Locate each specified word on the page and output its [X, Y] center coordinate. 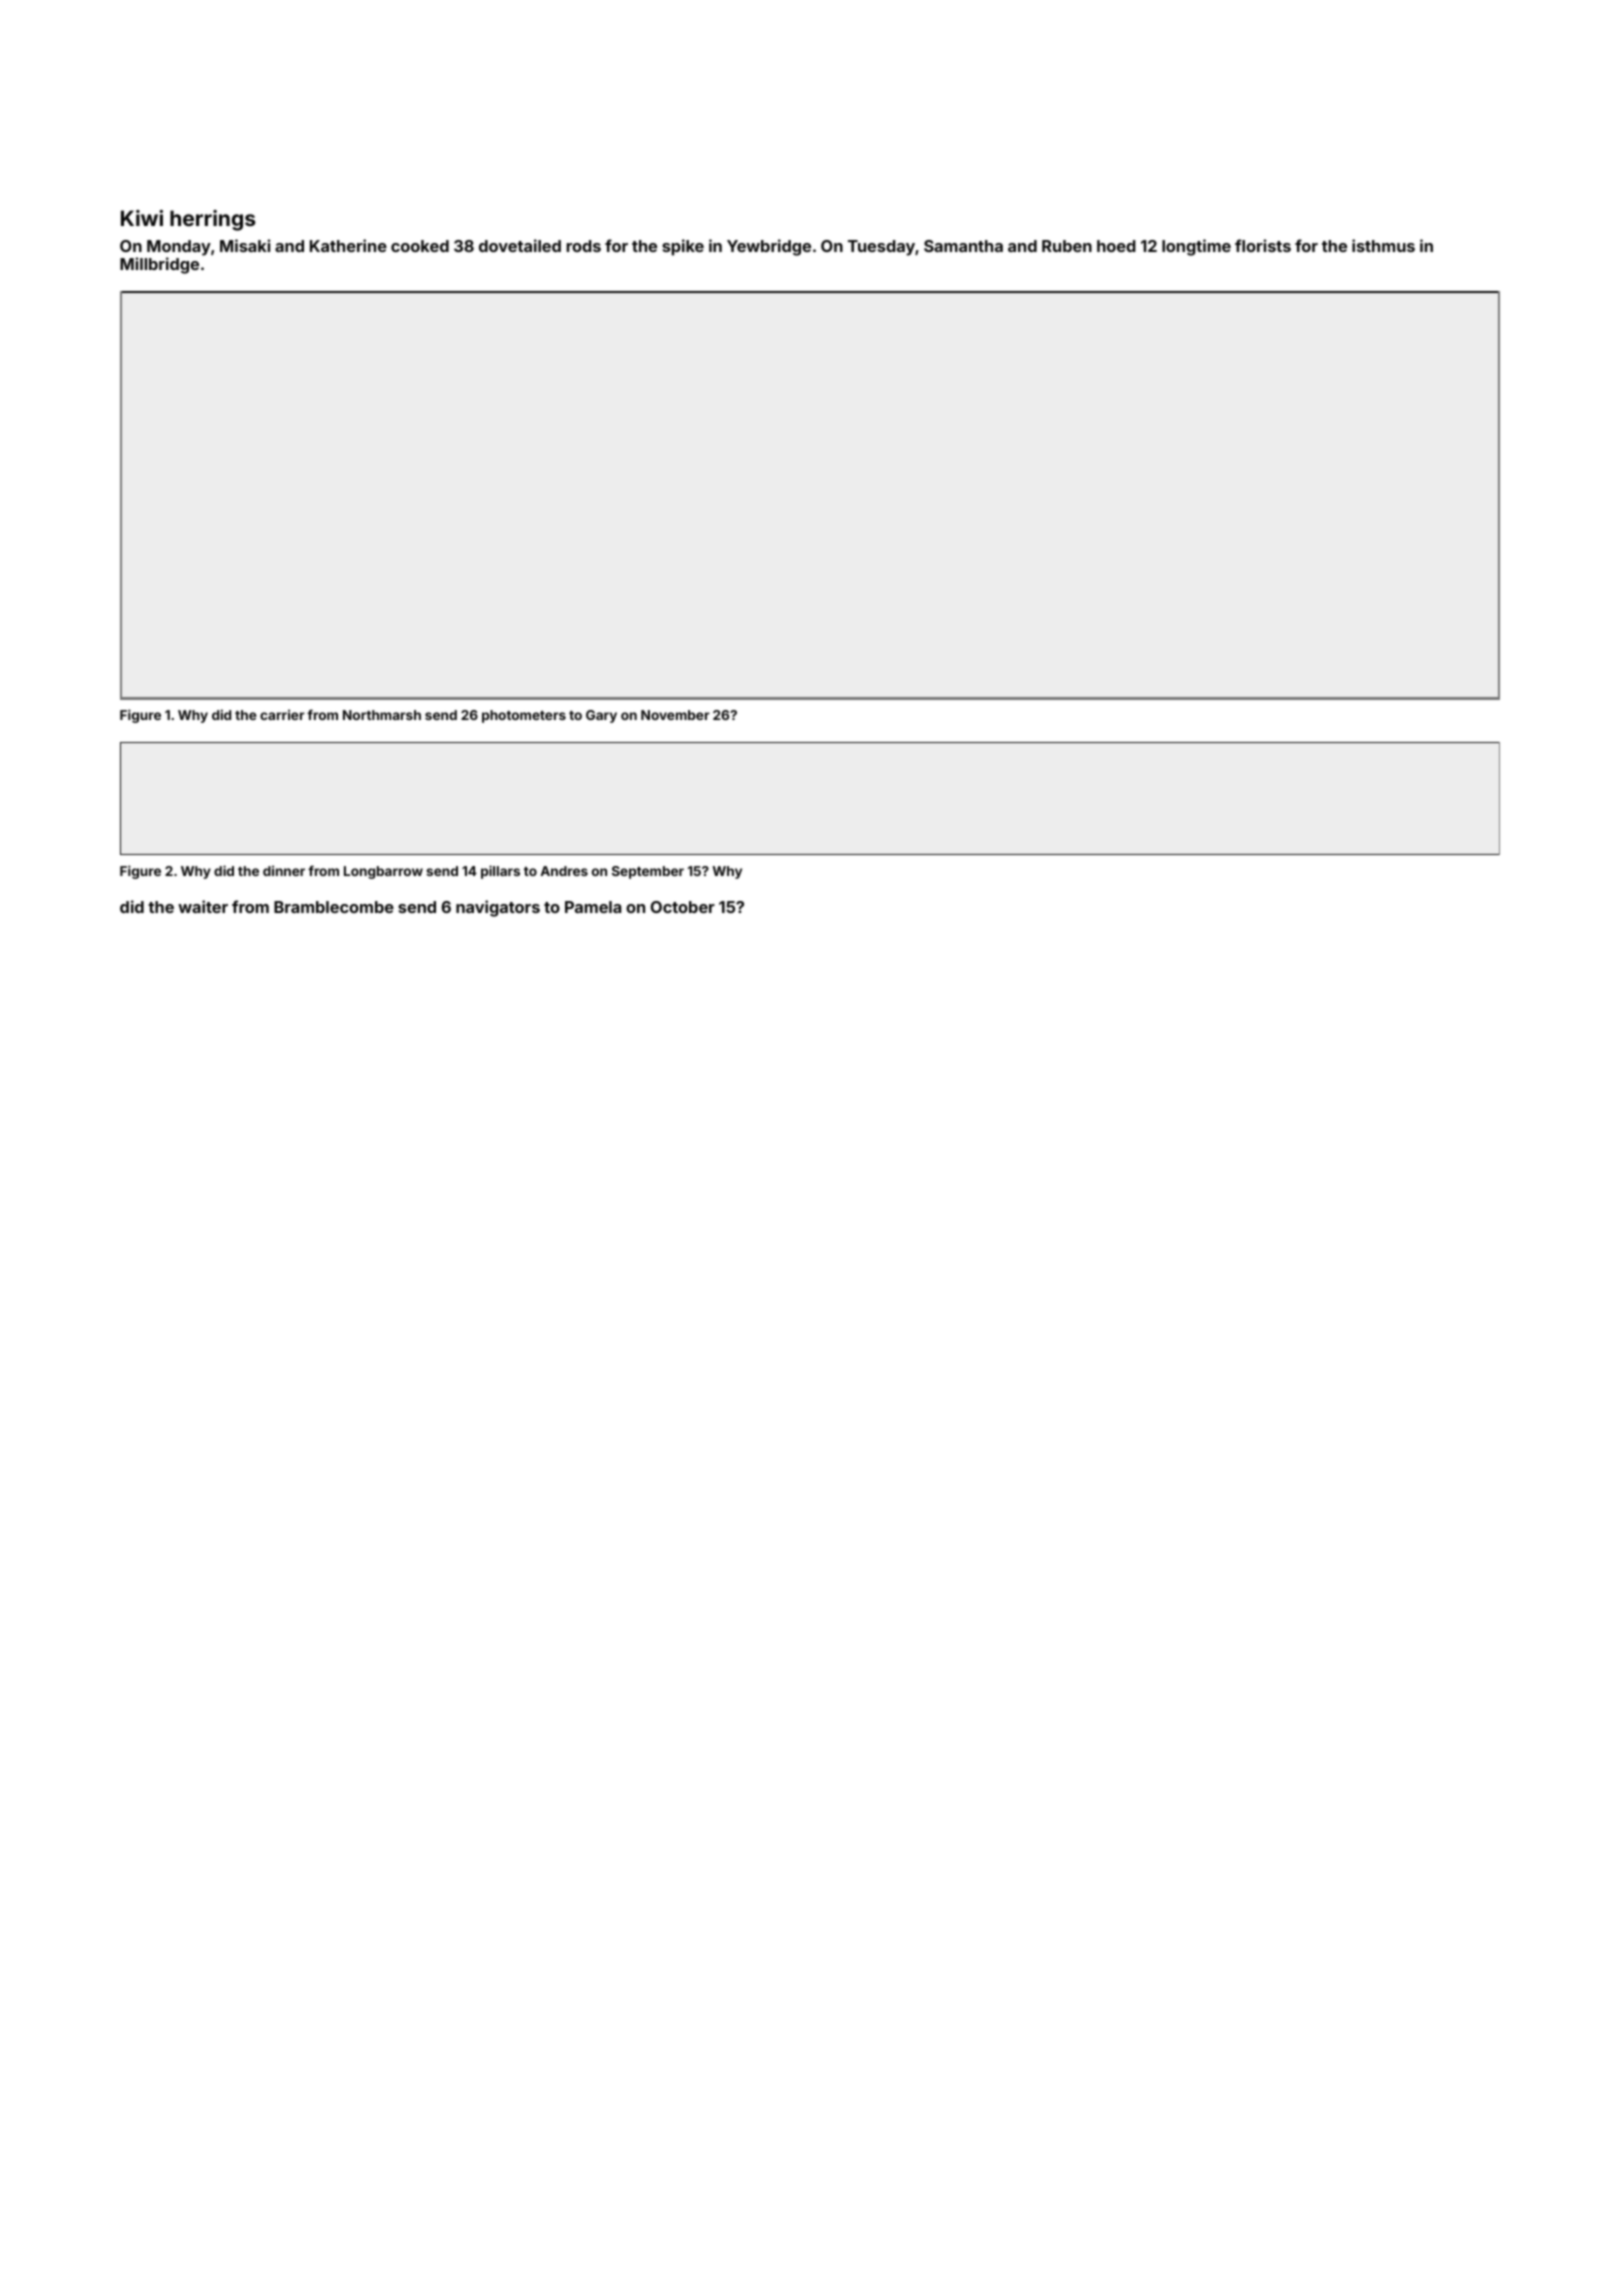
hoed [1116, 246]
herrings [213, 220]
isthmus [1383, 245]
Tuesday [881, 248]
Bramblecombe [334, 907]
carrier [282, 714]
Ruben [1067, 246]
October [683, 907]
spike [683, 247]
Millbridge [159, 265]
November [675, 715]
